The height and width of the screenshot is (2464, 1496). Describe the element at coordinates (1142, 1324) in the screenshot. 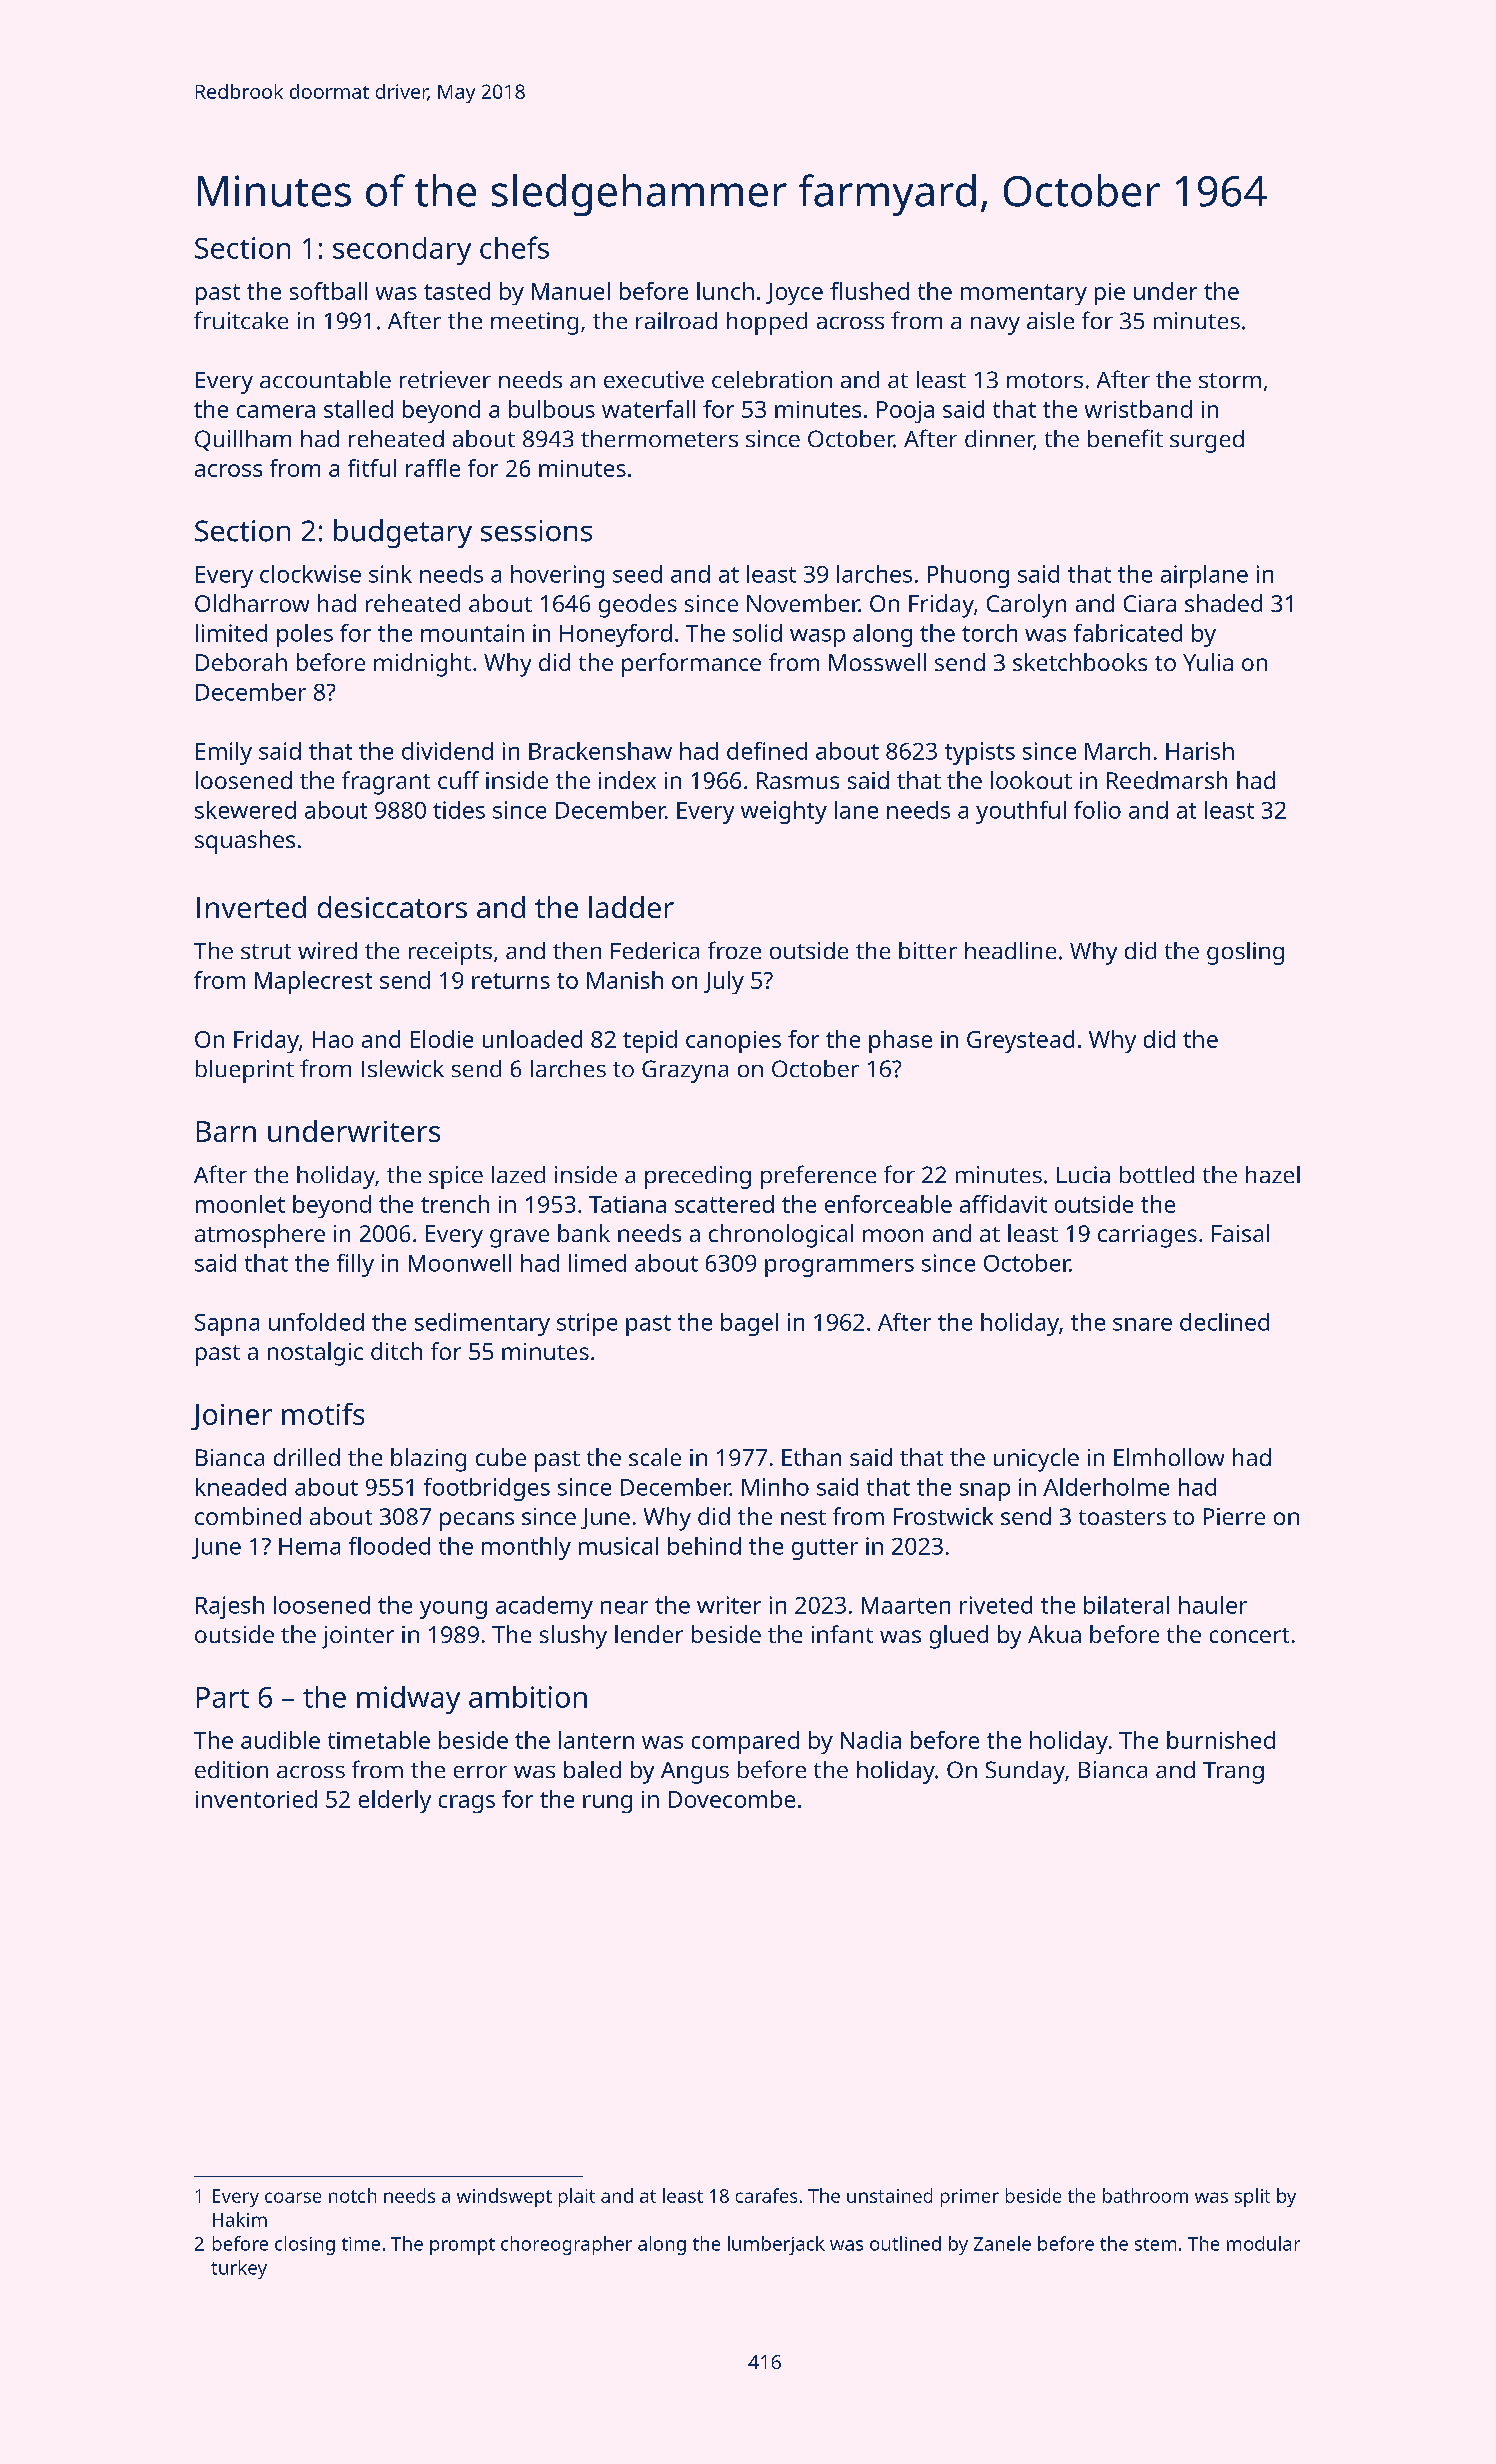

I see `snare` at that location.
